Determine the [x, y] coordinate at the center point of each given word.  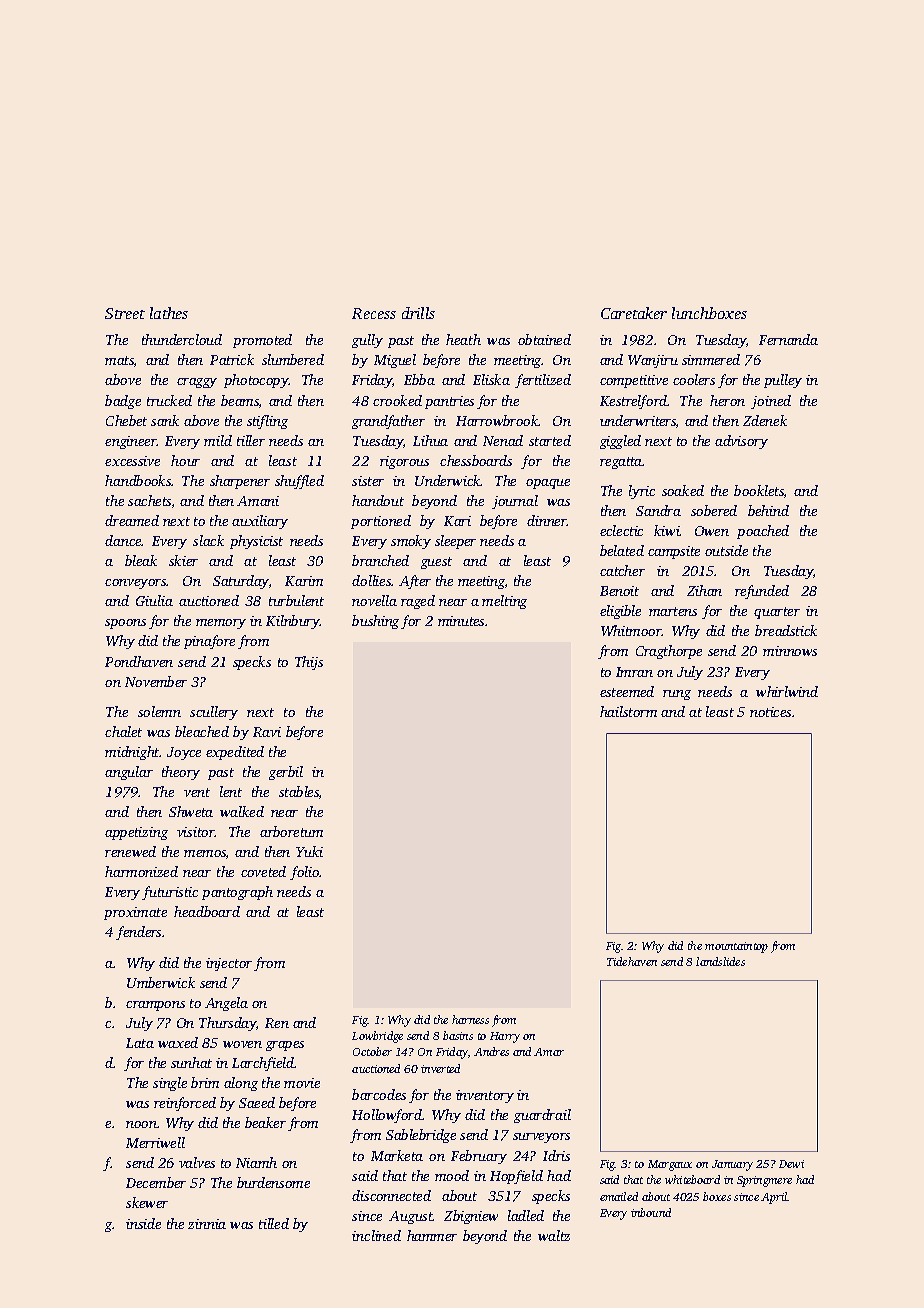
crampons [155, 1006]
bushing [375, 622]
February [479, 1157]
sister [368, 481]
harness [470, 1019]
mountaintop [736, 947]
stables [299, 791]
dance [123, 540]
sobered [714, 510]
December [156, 1182]
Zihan [704, 590]
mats [119, 360]
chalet [123, 731]
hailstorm [628, 711]
